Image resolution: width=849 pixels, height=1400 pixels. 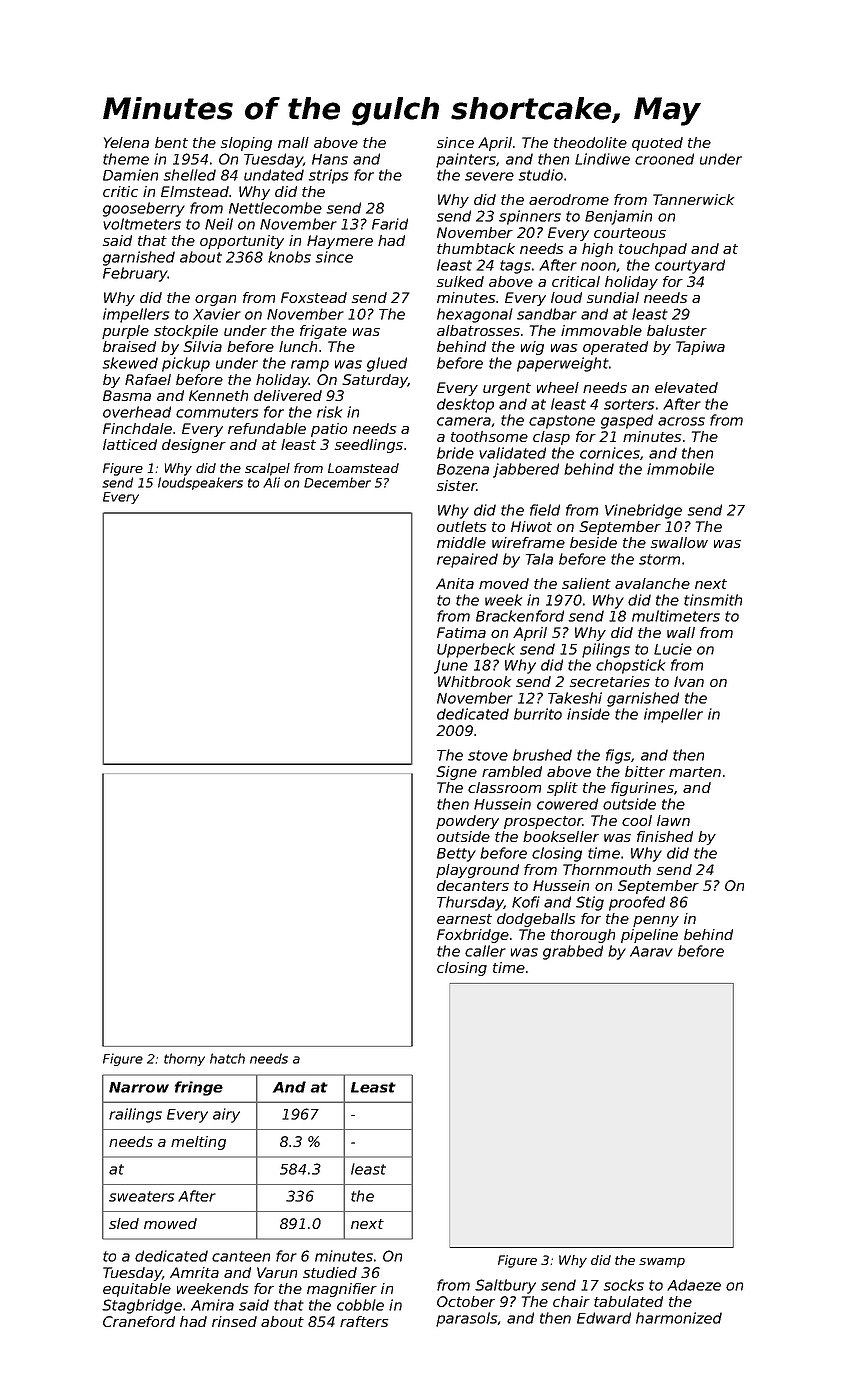 What do you see at coordinates (657, 144) in the screenshot?
I see `quoted` at bounding box center [657, 144].
